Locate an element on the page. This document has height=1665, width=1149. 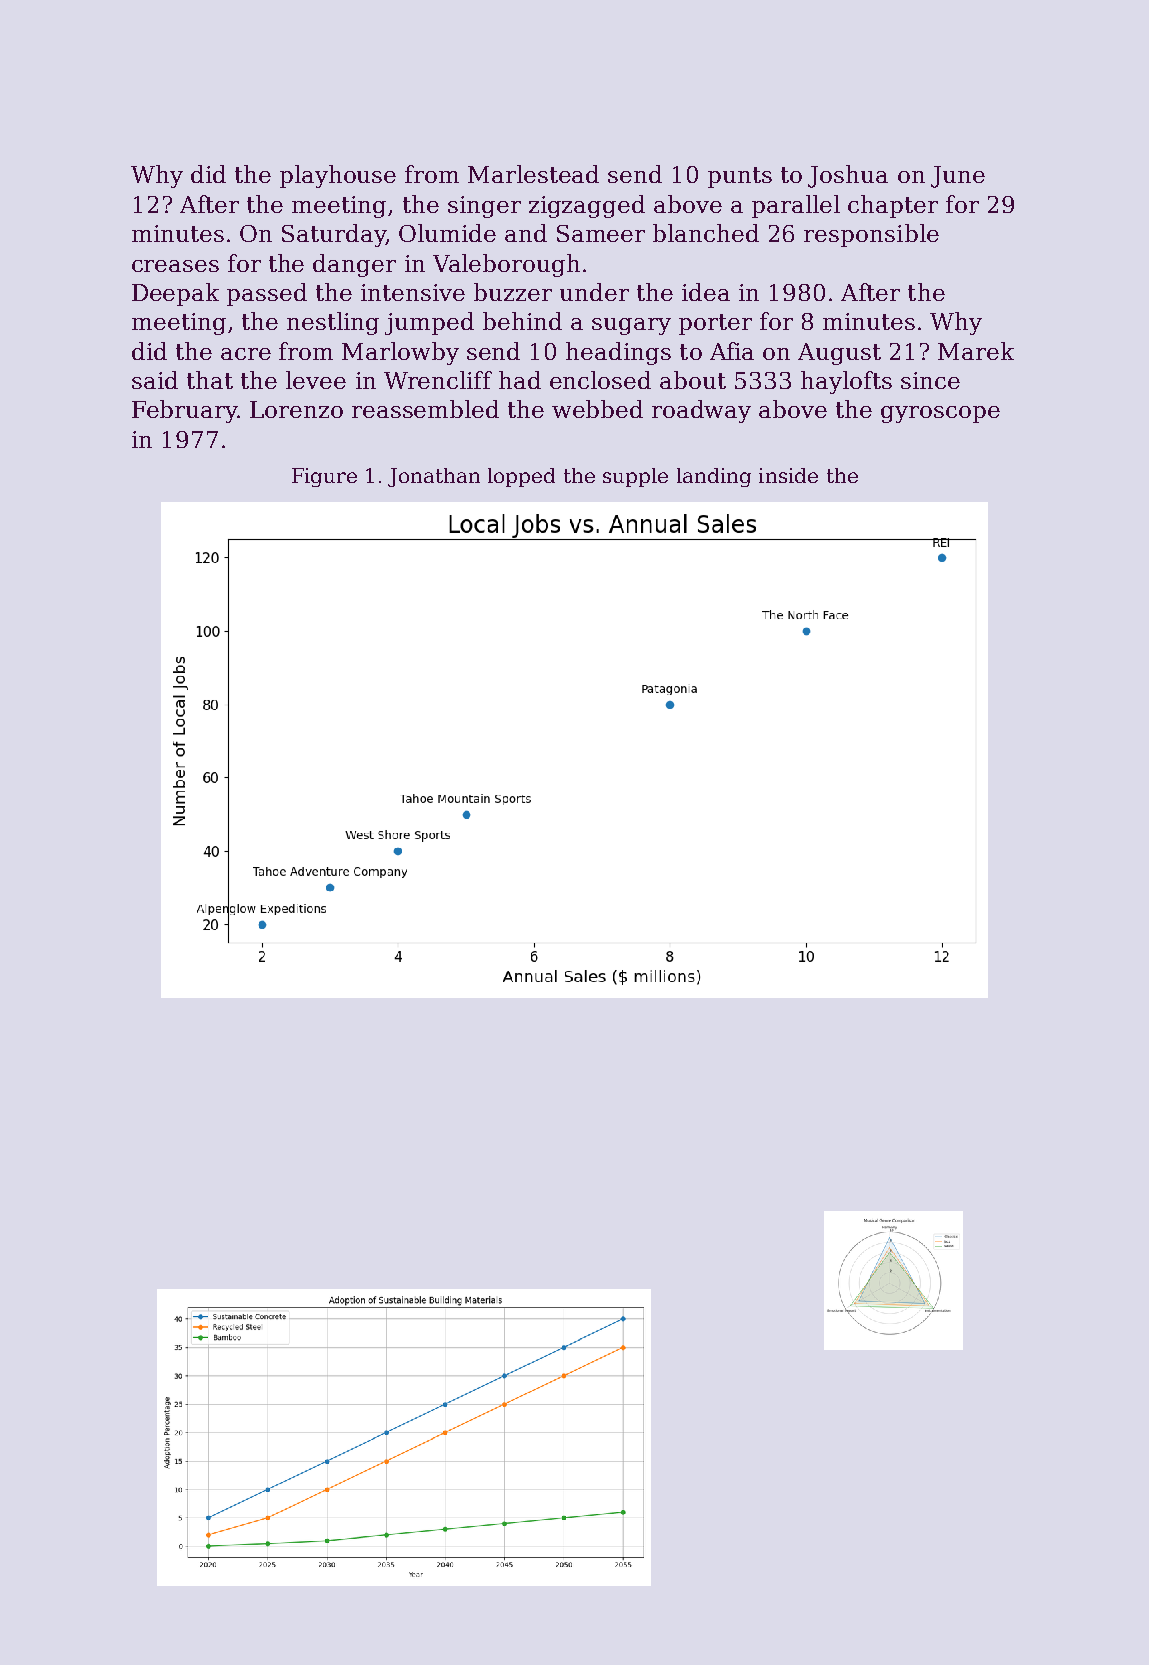
blanched is located at coordinates (706, 233).
